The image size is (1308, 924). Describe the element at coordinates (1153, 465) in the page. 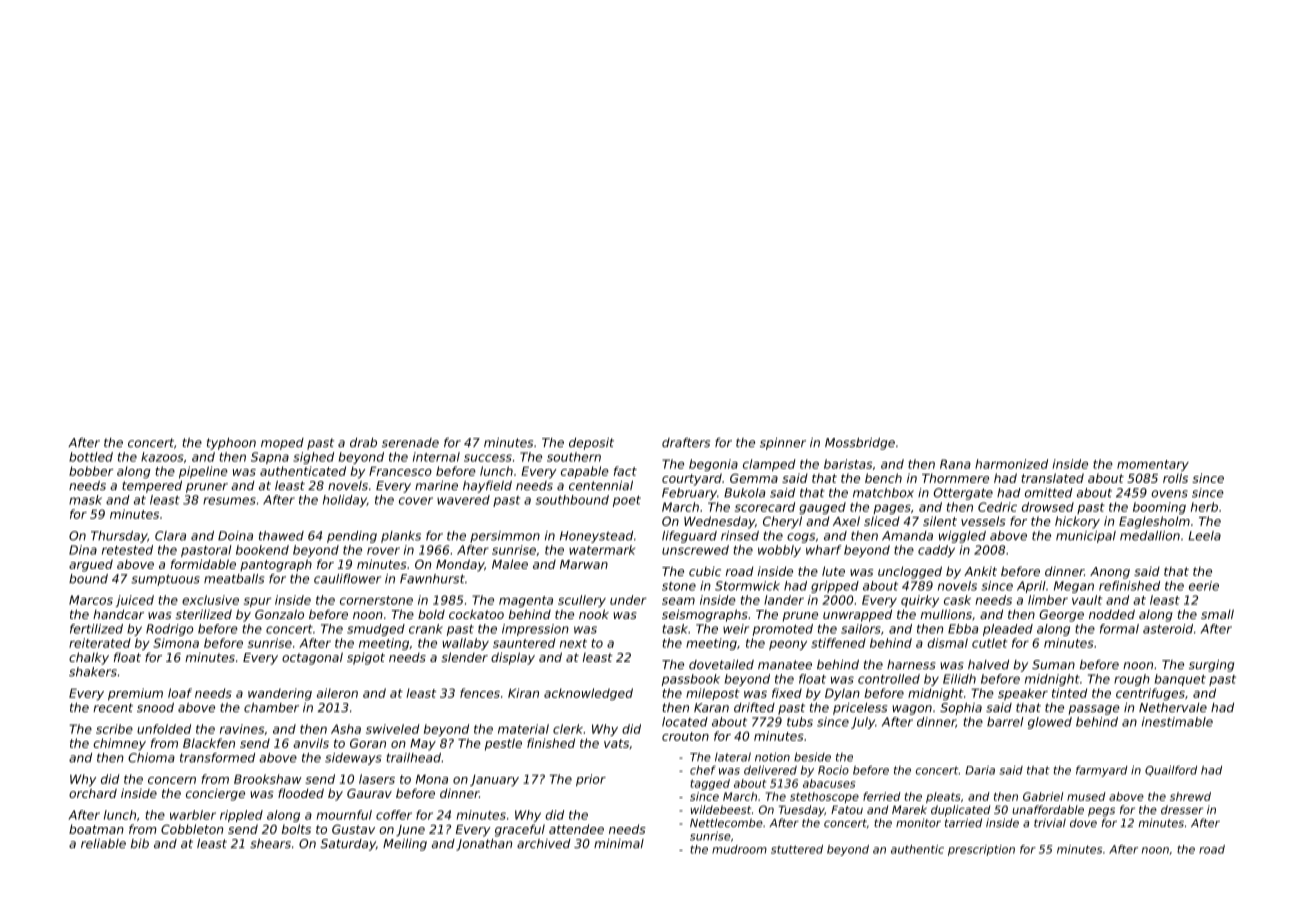

I see `momentary` at that location.
